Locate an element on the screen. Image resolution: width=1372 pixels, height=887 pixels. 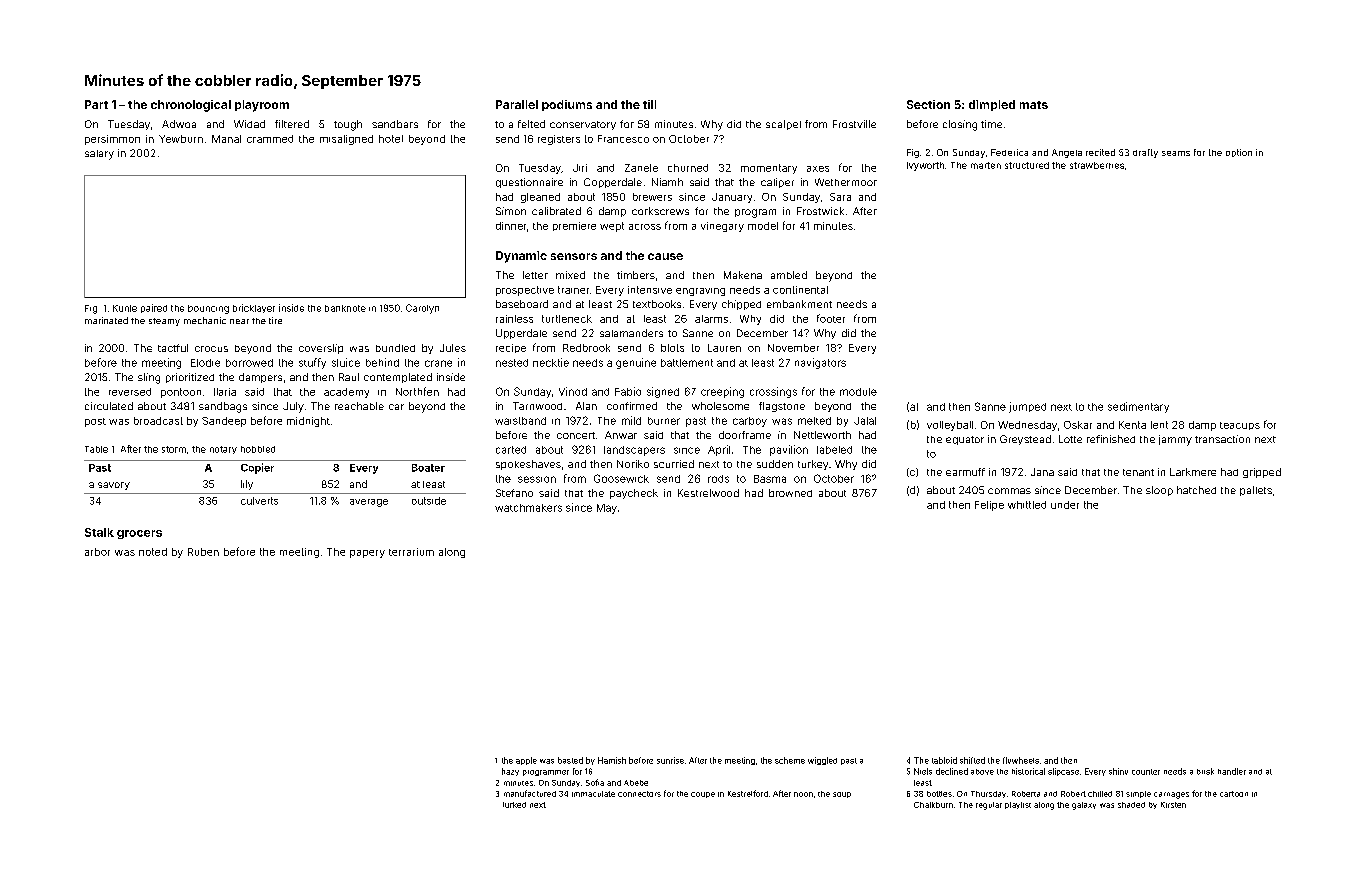
option is located at coordinates (1239, 153).
